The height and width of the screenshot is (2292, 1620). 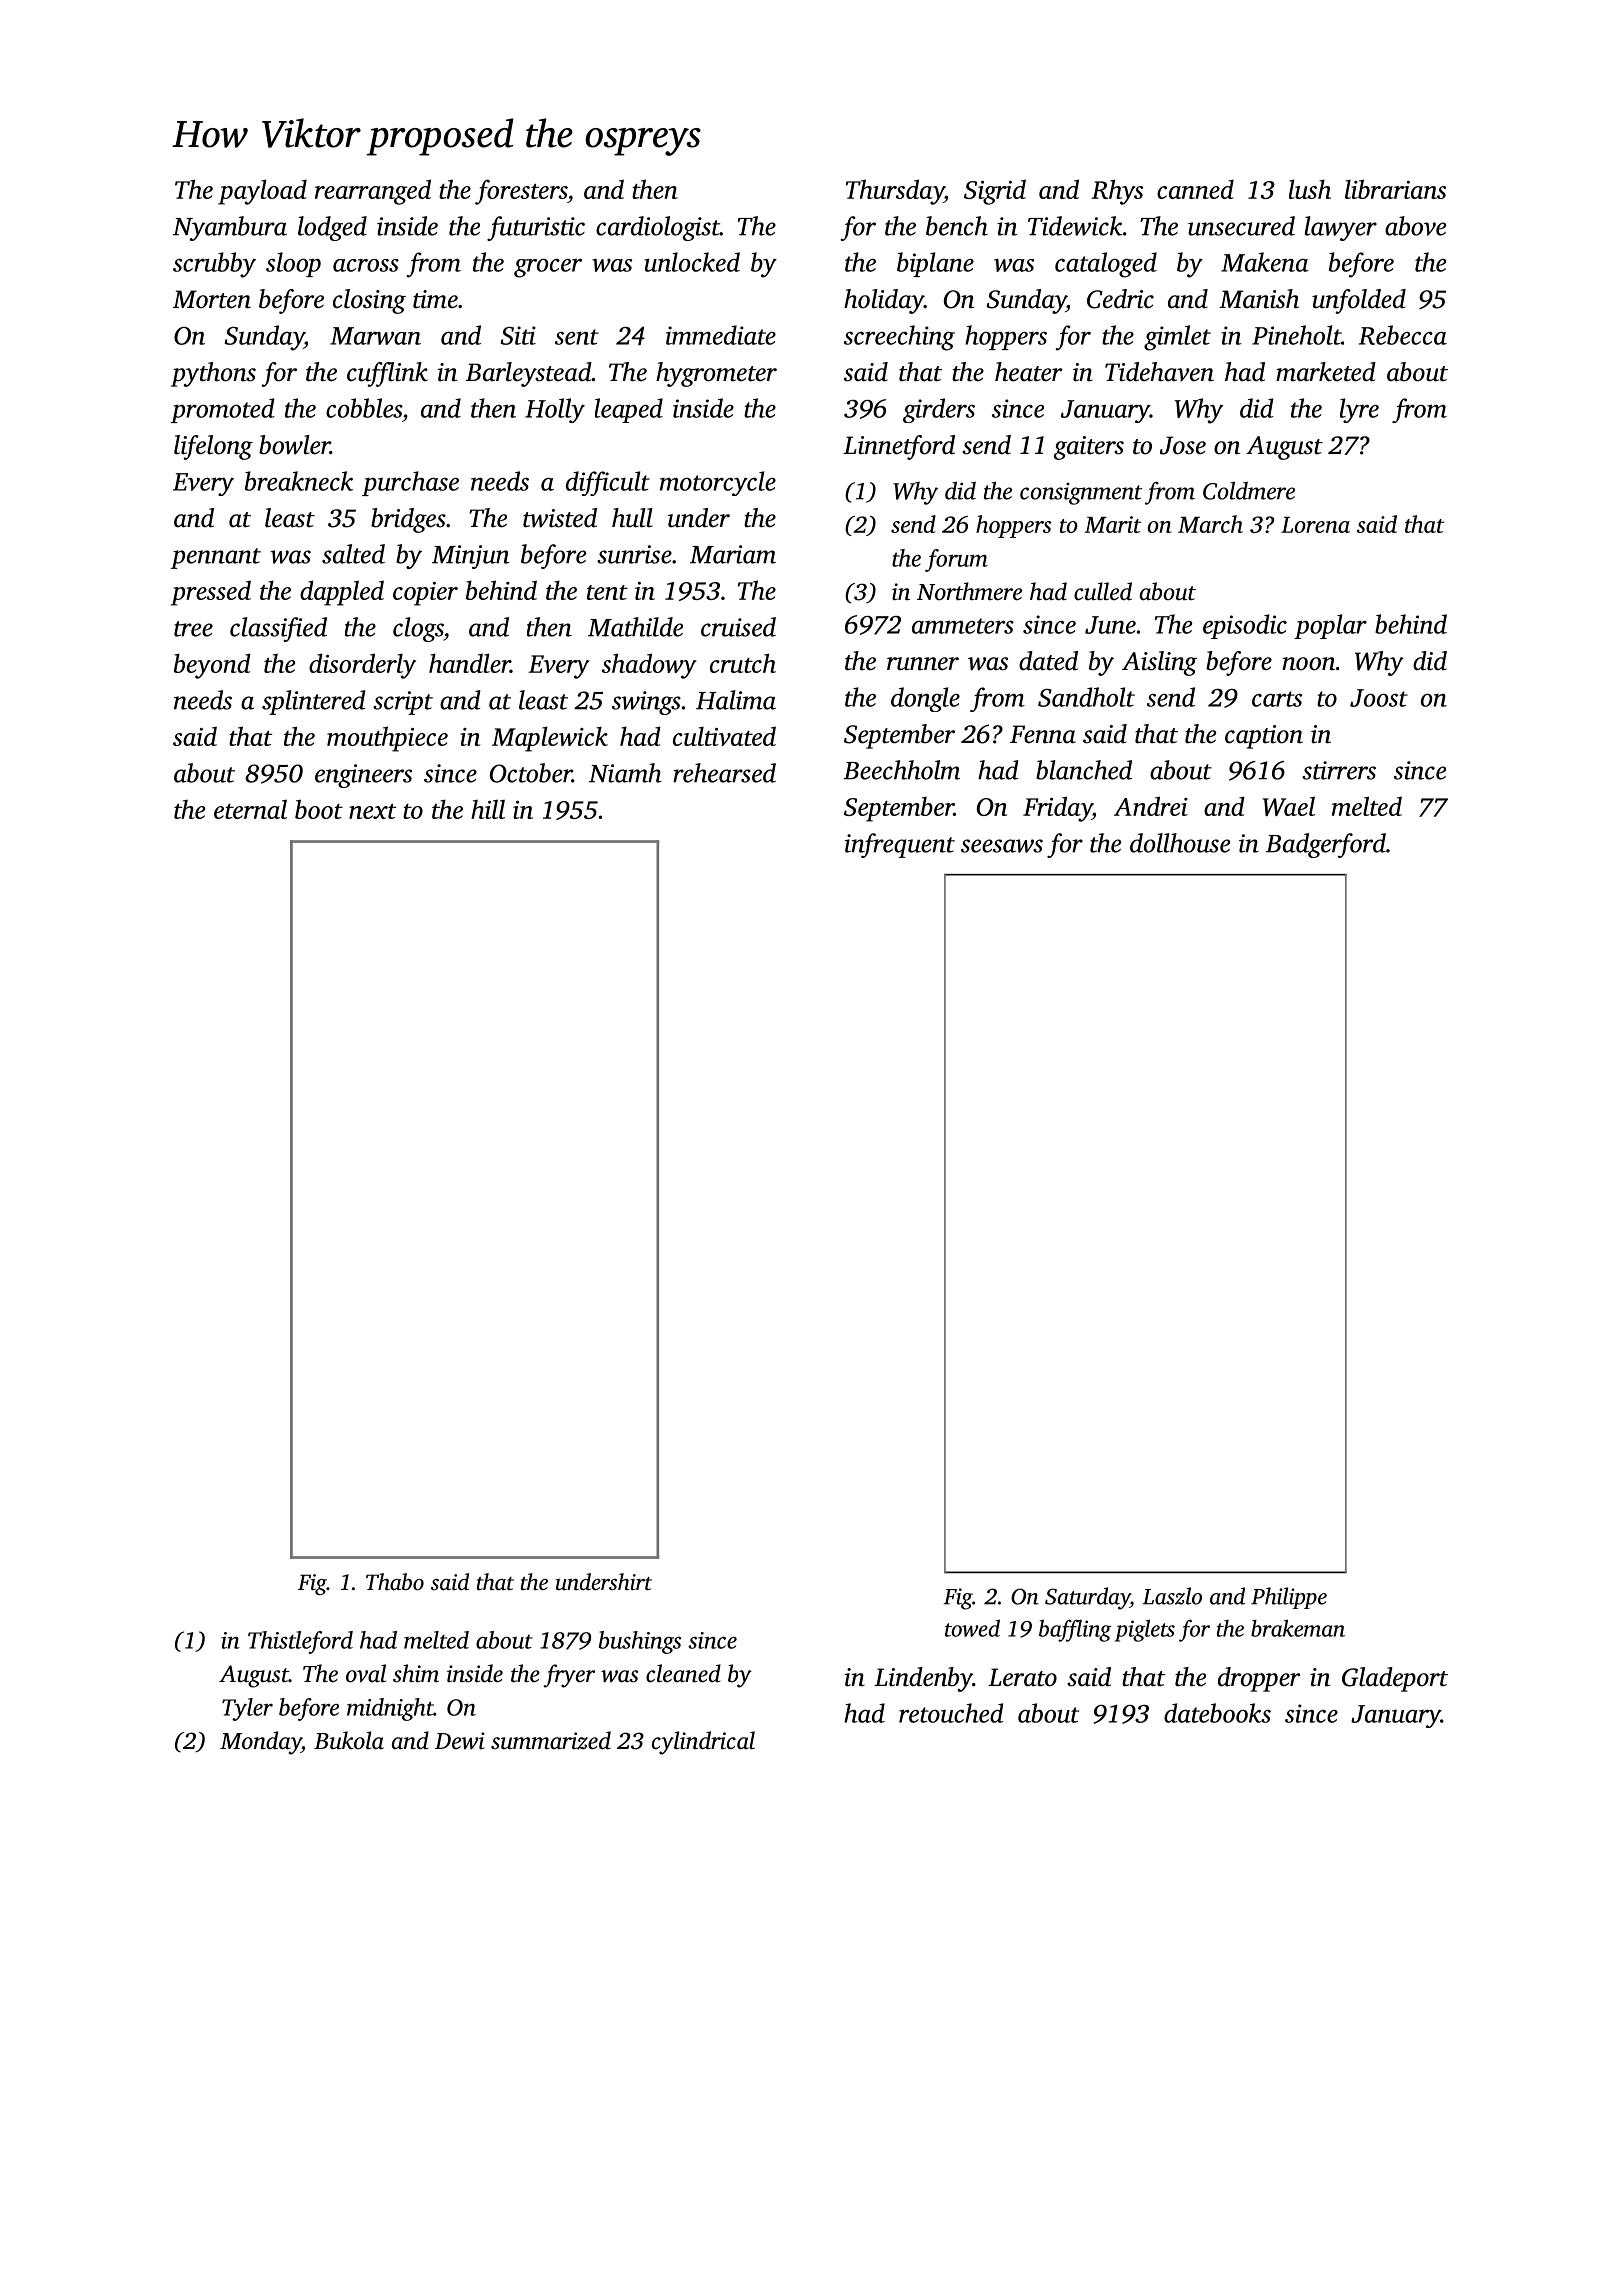 I want to click on Thabo, so click(x=395, y=1582).
